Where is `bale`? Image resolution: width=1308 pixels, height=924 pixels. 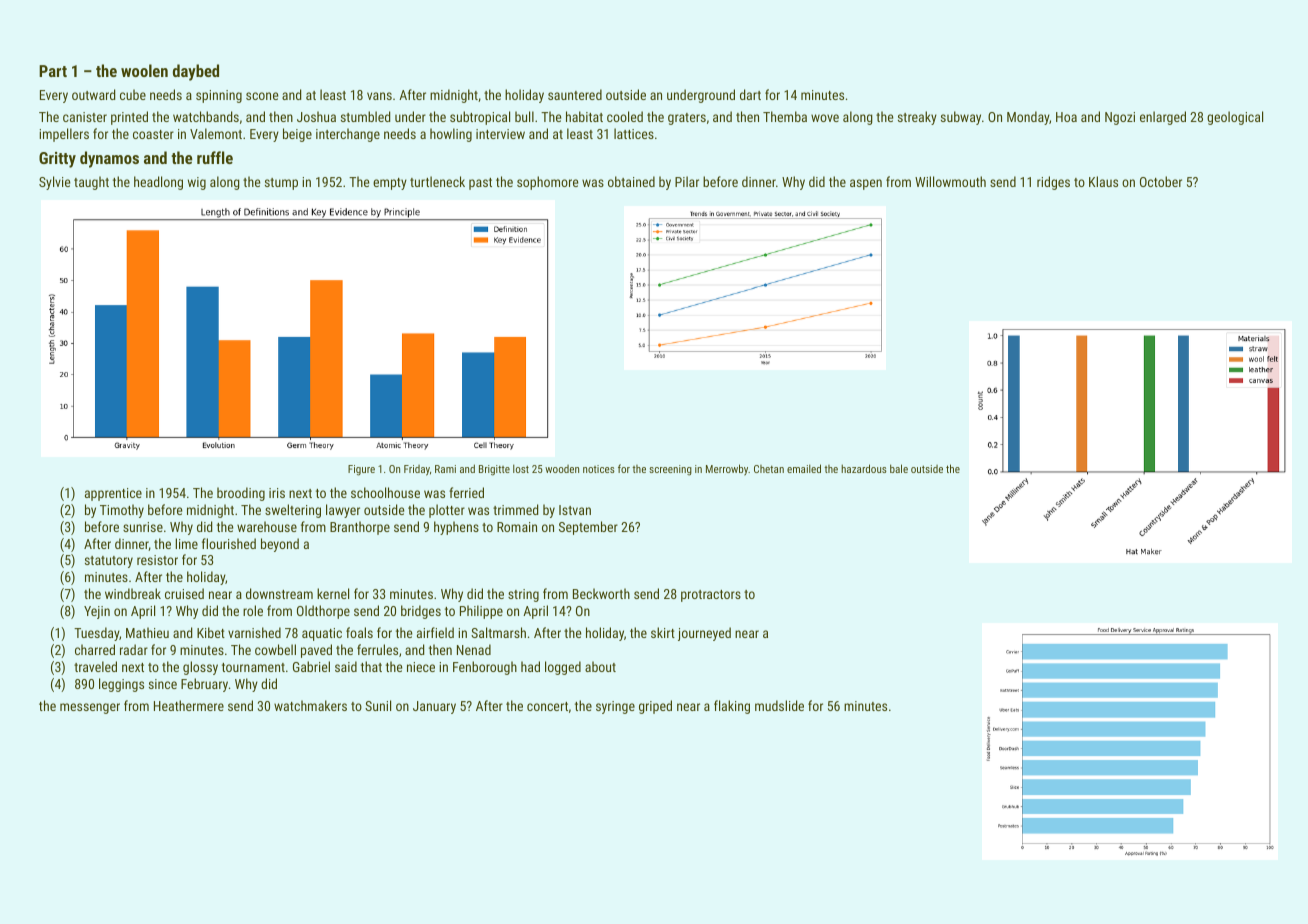
bale is located at coordinates (899, 468).
